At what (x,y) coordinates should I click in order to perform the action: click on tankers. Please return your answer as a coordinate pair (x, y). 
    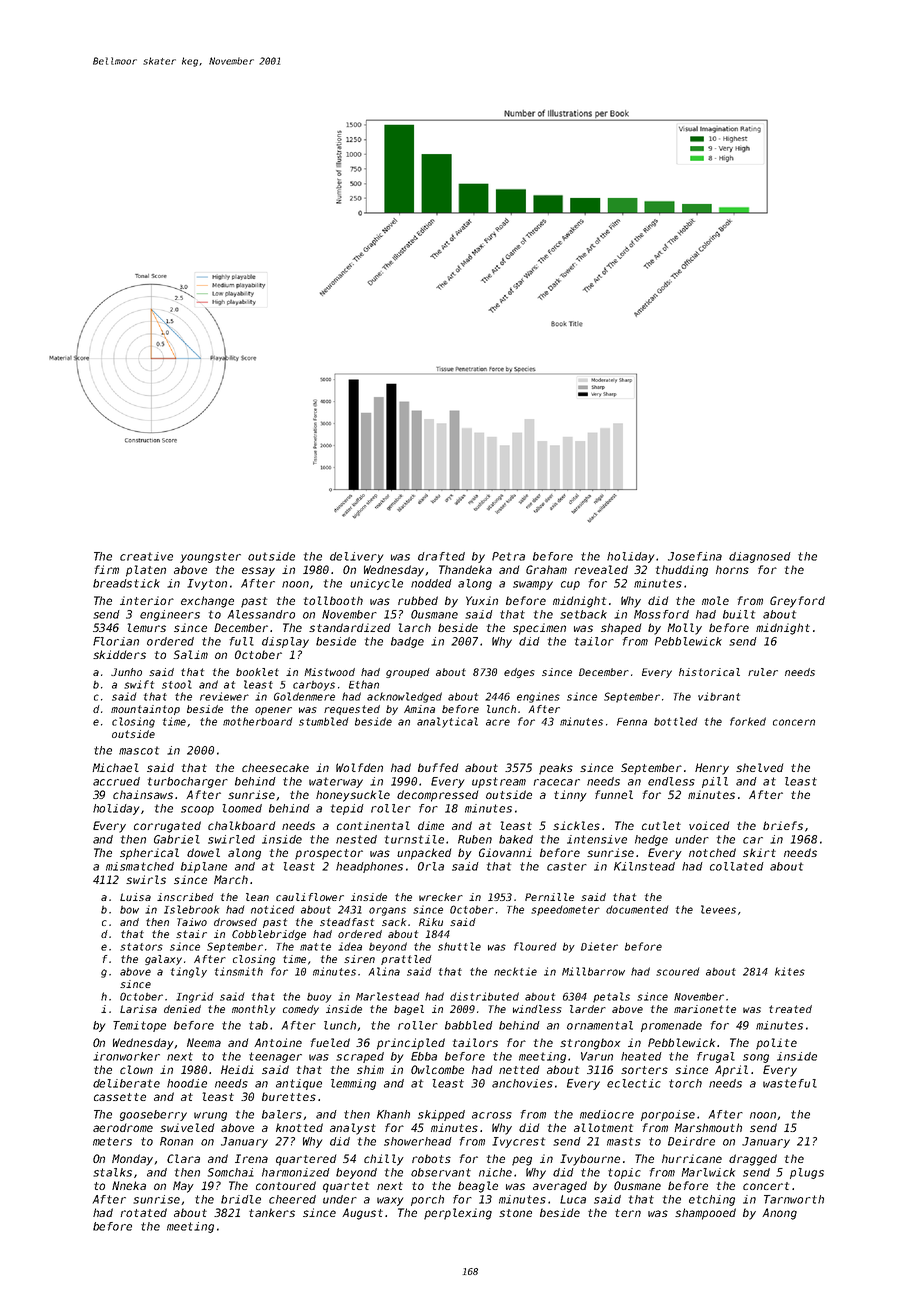
    Looking at the image, I should click on (272, 1212).
